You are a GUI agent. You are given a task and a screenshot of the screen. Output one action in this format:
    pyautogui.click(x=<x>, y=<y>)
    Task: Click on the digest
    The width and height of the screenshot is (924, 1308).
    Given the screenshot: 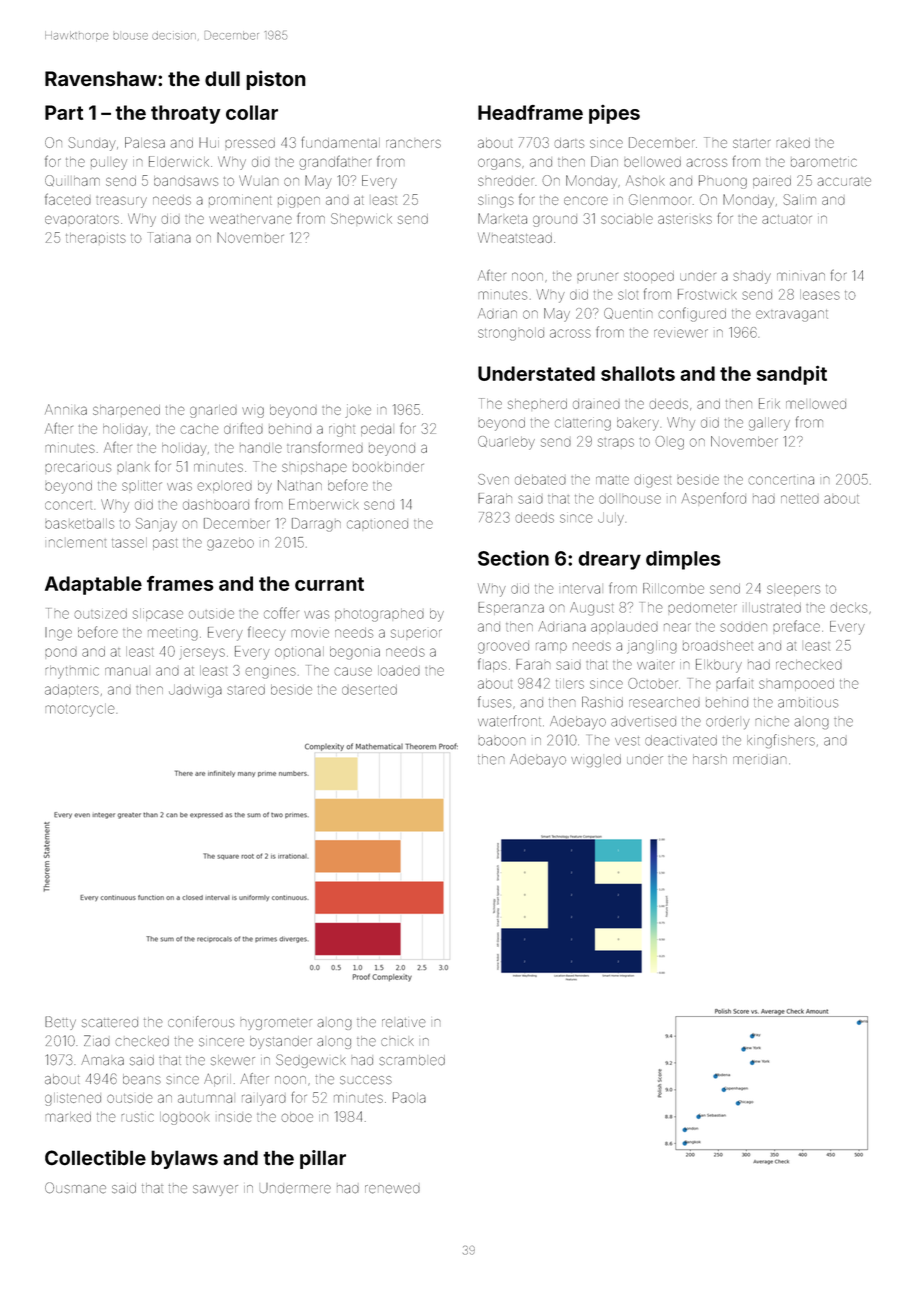 What is the action you would take?
    pyautogui.click(x=653, y=481)
